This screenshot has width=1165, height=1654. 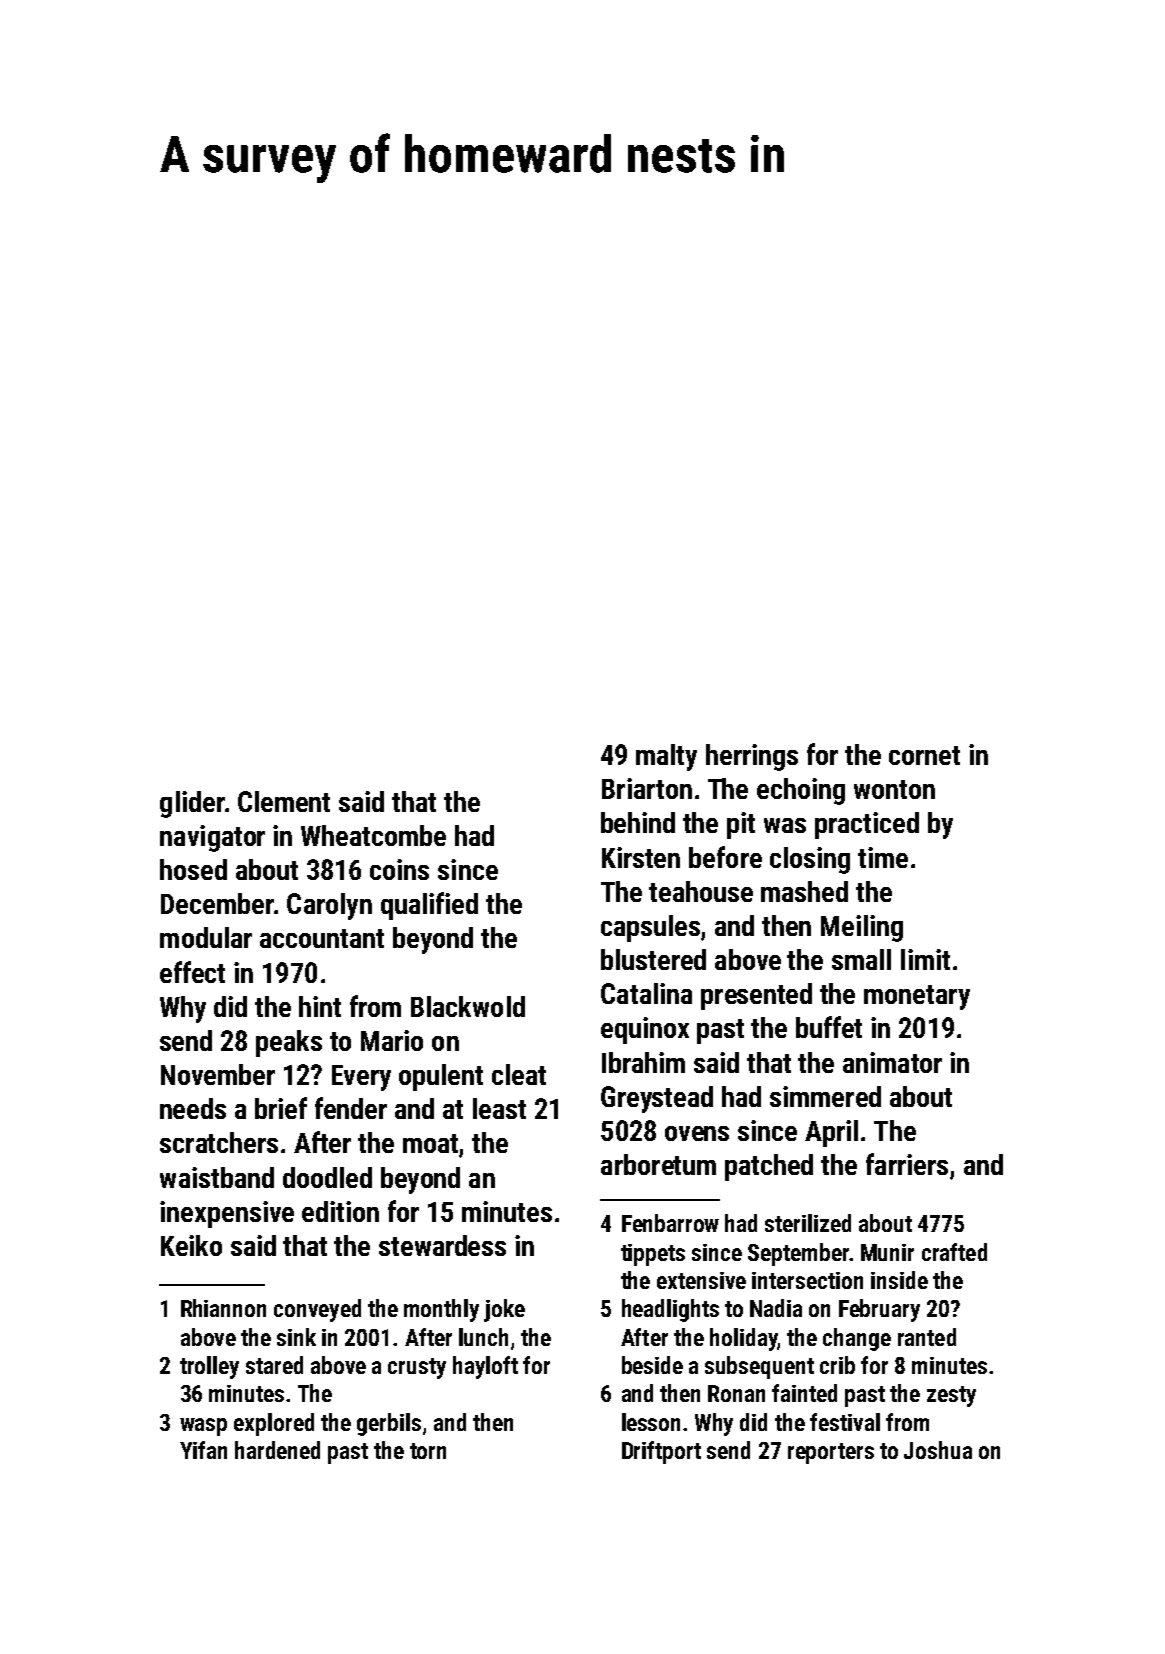 I want to click on stewardess, so click(x=442, y=1245).
